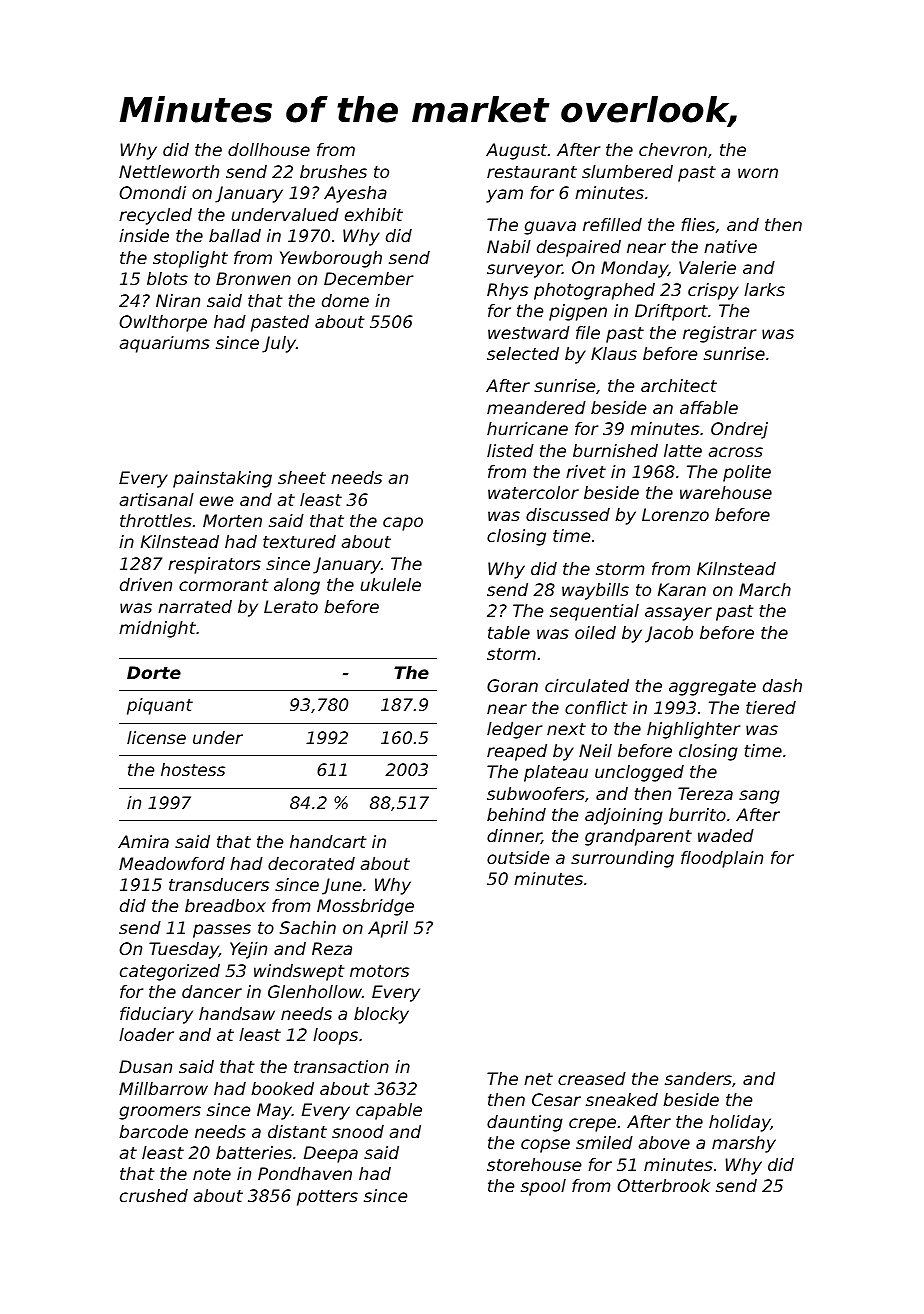 The image size is (924, 1314). I want to click on Lorenzo, so click(675, 514).
